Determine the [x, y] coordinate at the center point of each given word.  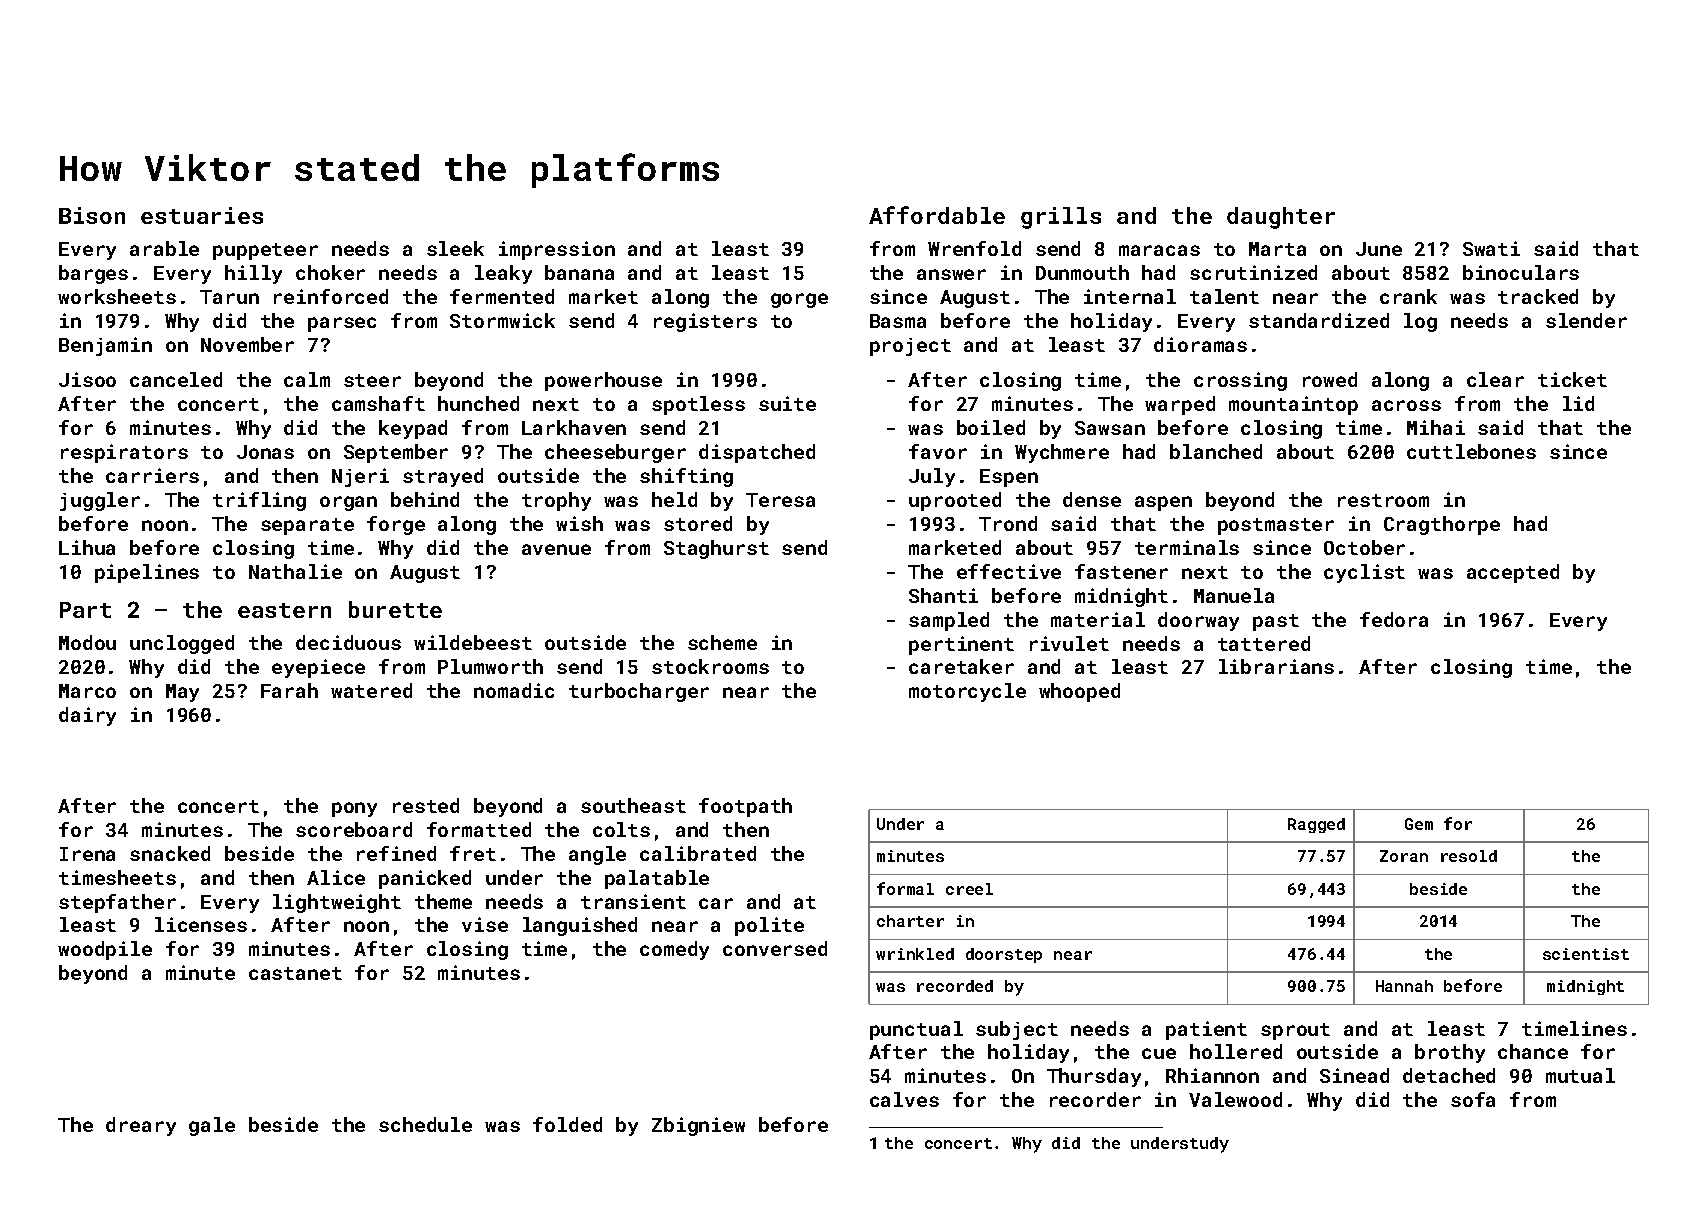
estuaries [202, 215]
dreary [141, 1126]
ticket [1572, 379]
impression [557, 250]
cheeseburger [615, 453]
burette [395, 609]
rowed [1330, 379]
